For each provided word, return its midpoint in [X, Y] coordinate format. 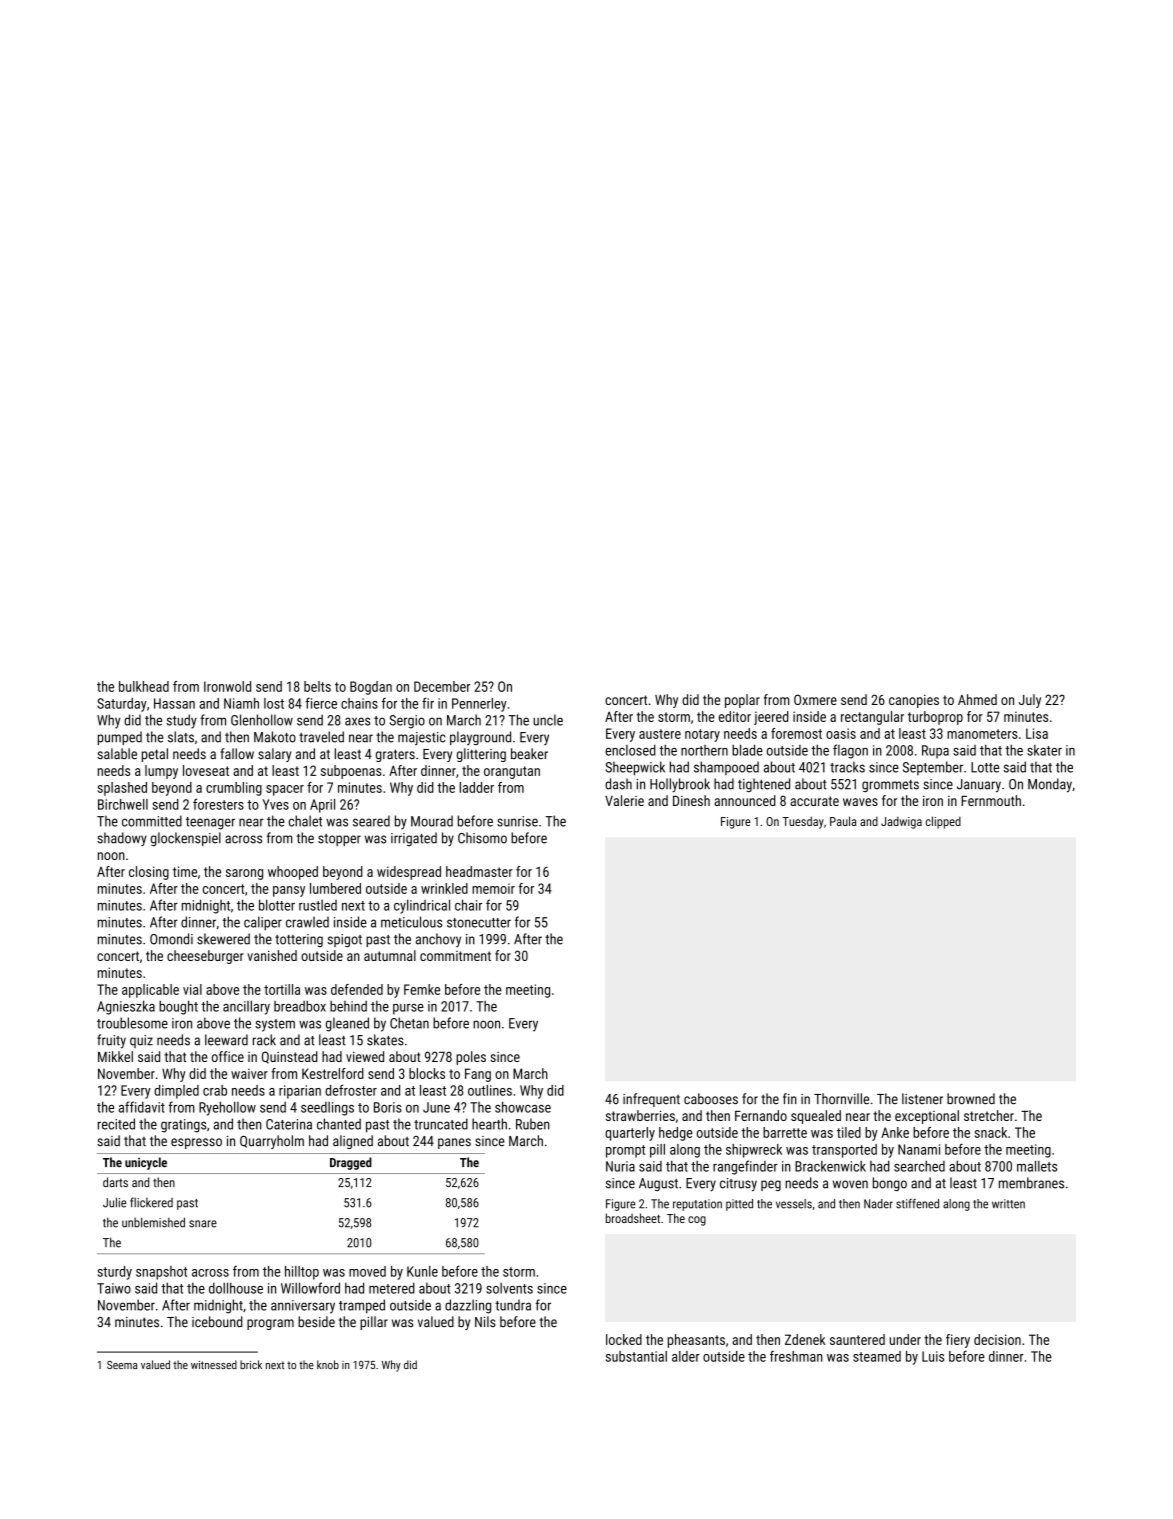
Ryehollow [227, 1108]
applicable [150, 991]
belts [317, 686]
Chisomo [482, 838]
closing [149, 873]
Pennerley [479, 705]
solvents [509, 1288]
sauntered [857, 1339]
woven [850, 1184]
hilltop [302, 1273]
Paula [843, 821]
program [270, 1324]
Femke [422, 989]
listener [922, 1099]
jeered [771, 718]
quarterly [630, 1134]
